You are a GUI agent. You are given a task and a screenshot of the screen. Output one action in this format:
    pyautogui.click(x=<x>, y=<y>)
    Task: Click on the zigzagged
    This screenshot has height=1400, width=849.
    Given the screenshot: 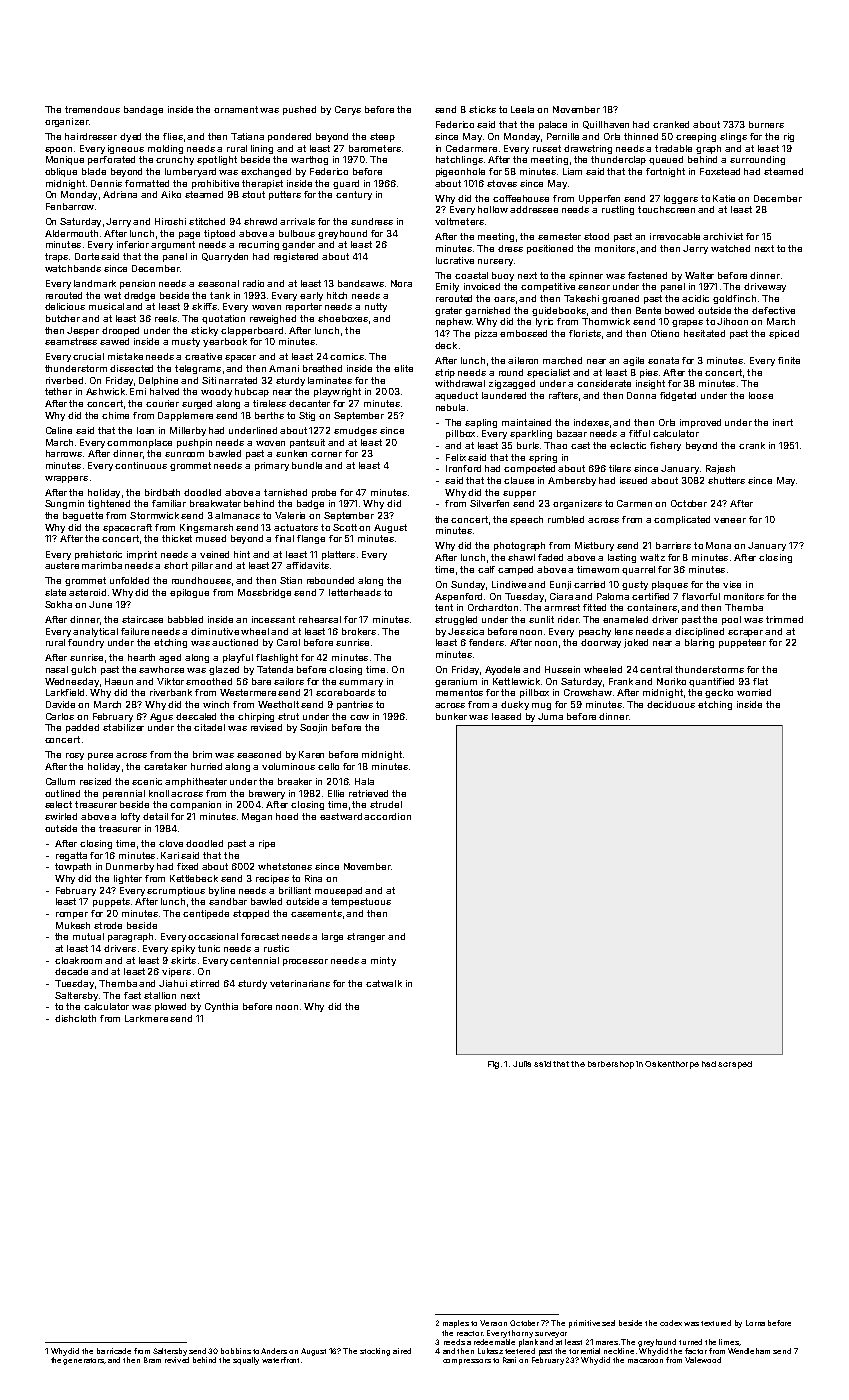 What is the action you would take?
    pyautogui.click(x=512, y=384)
